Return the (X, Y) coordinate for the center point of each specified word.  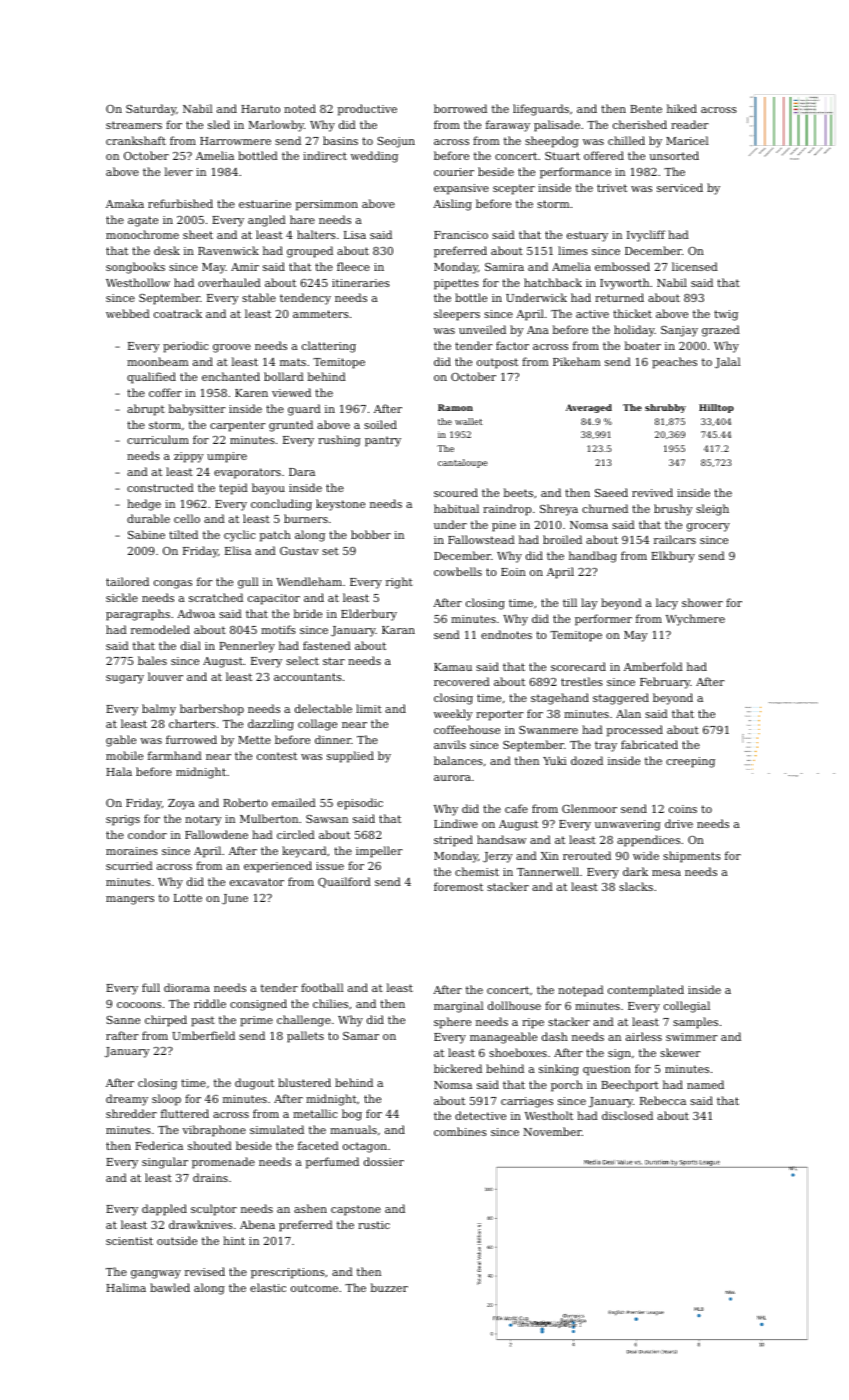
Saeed (611, 492)
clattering (329, 347)
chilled (626, 140)
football (322, 987)
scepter (514, 189)
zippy (189, 457)
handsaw (501, 839)
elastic (268, 1287)
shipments (692, 857)
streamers (134, 125)
